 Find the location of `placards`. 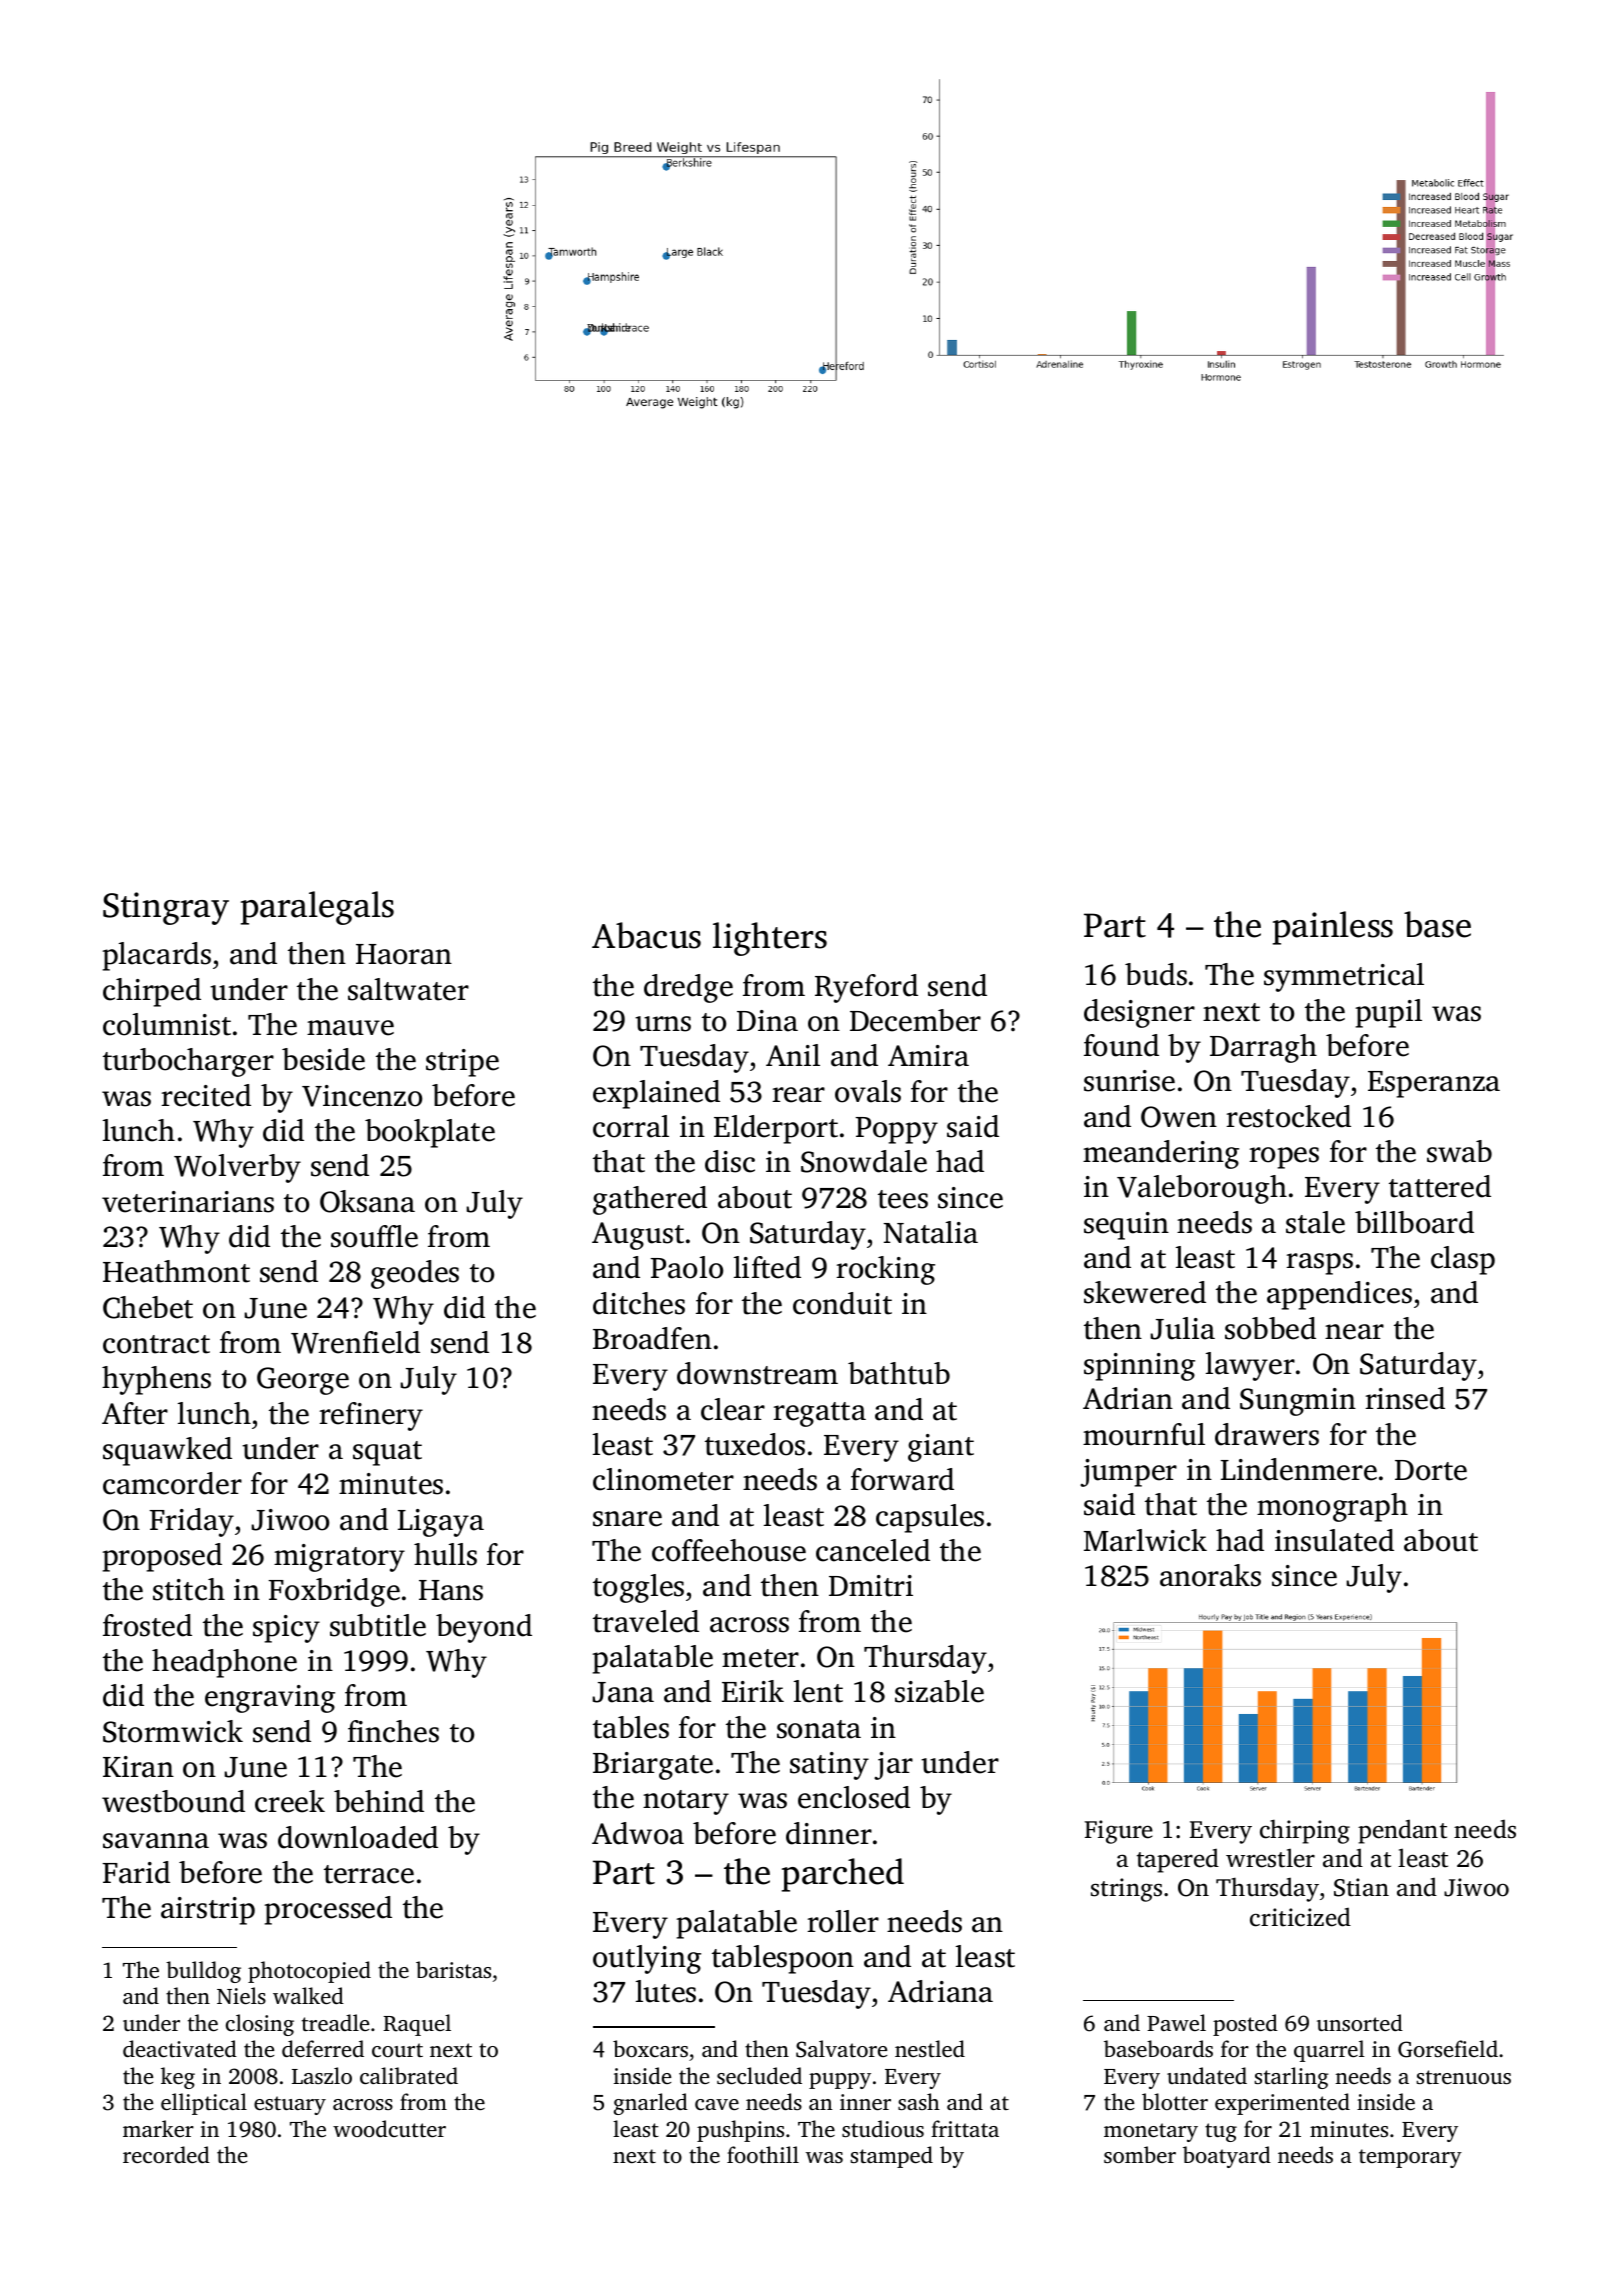

placards is located at coordinates (156, 956).
